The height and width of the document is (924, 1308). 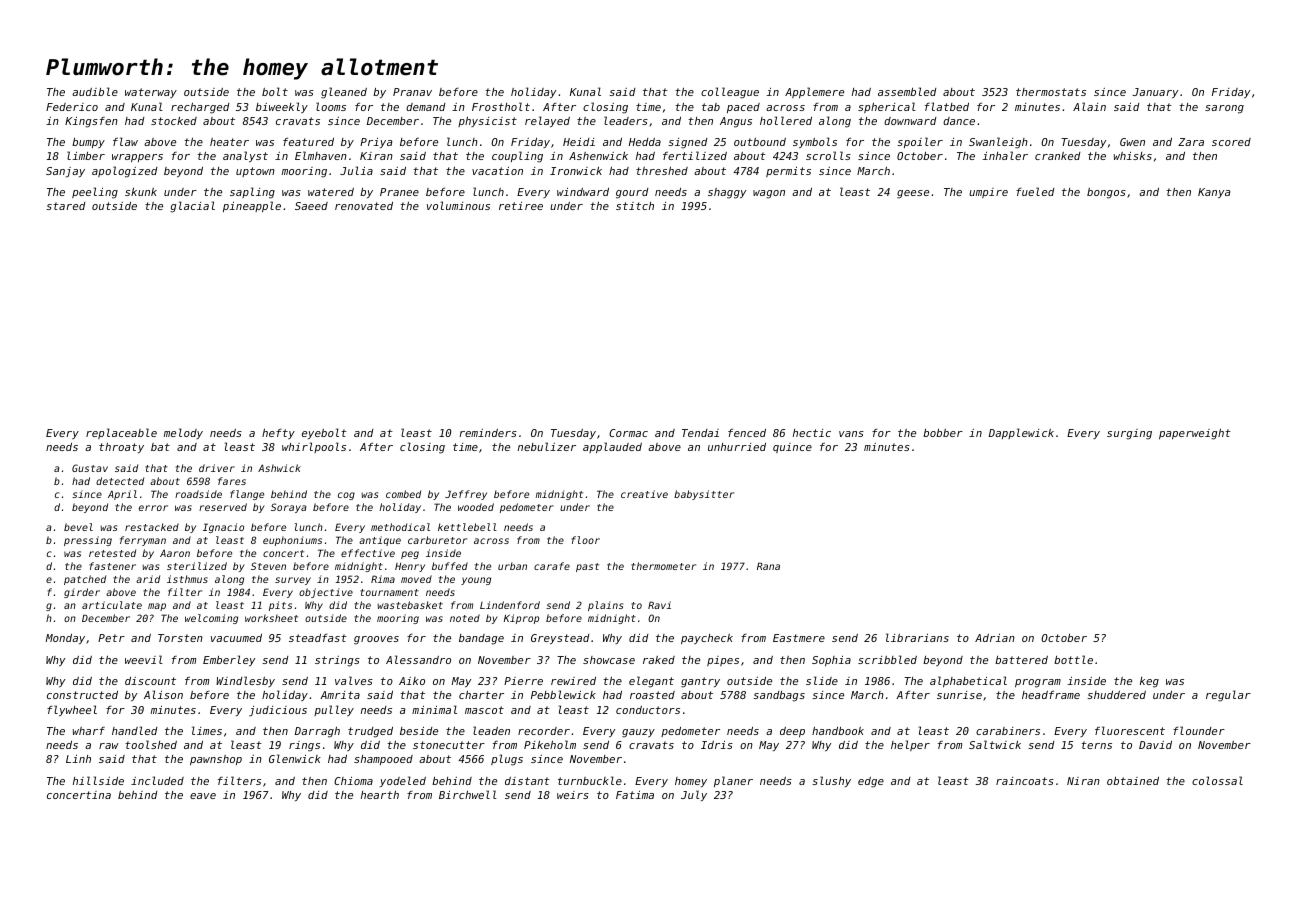 I want to click on hearth, so click(x=380, y=795).
